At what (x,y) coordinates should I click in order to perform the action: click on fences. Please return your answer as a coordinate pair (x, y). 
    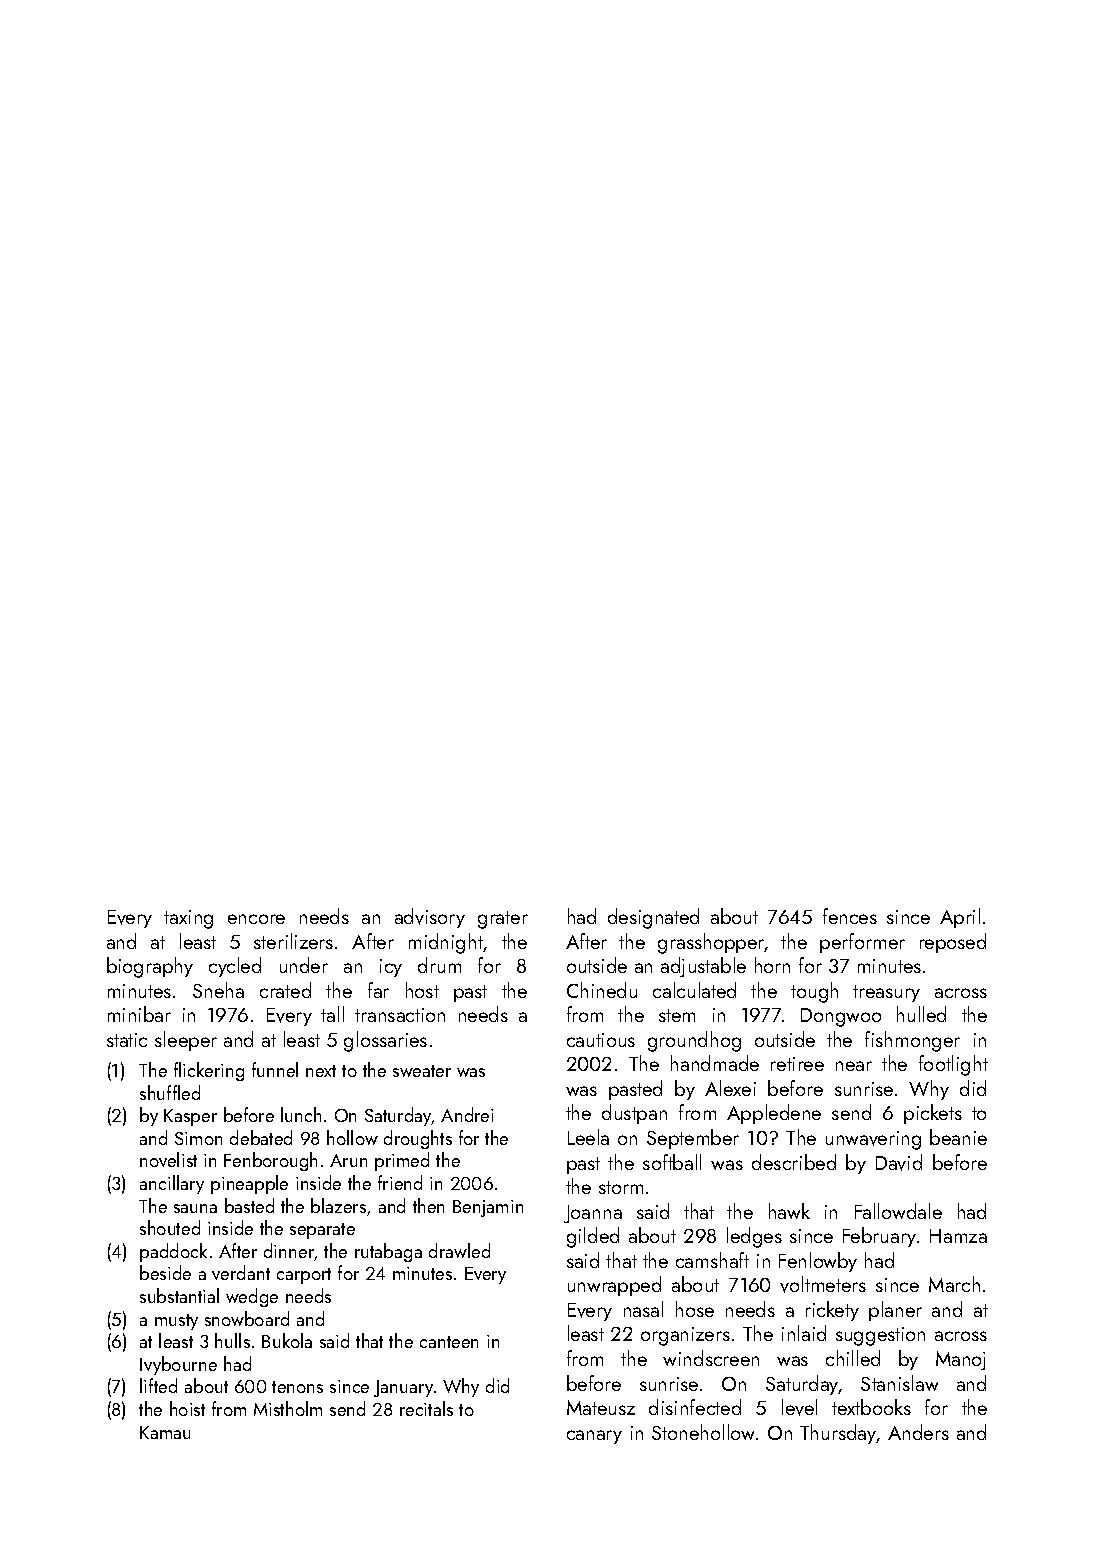
    Looking at the image, I should click on (850, 916).
